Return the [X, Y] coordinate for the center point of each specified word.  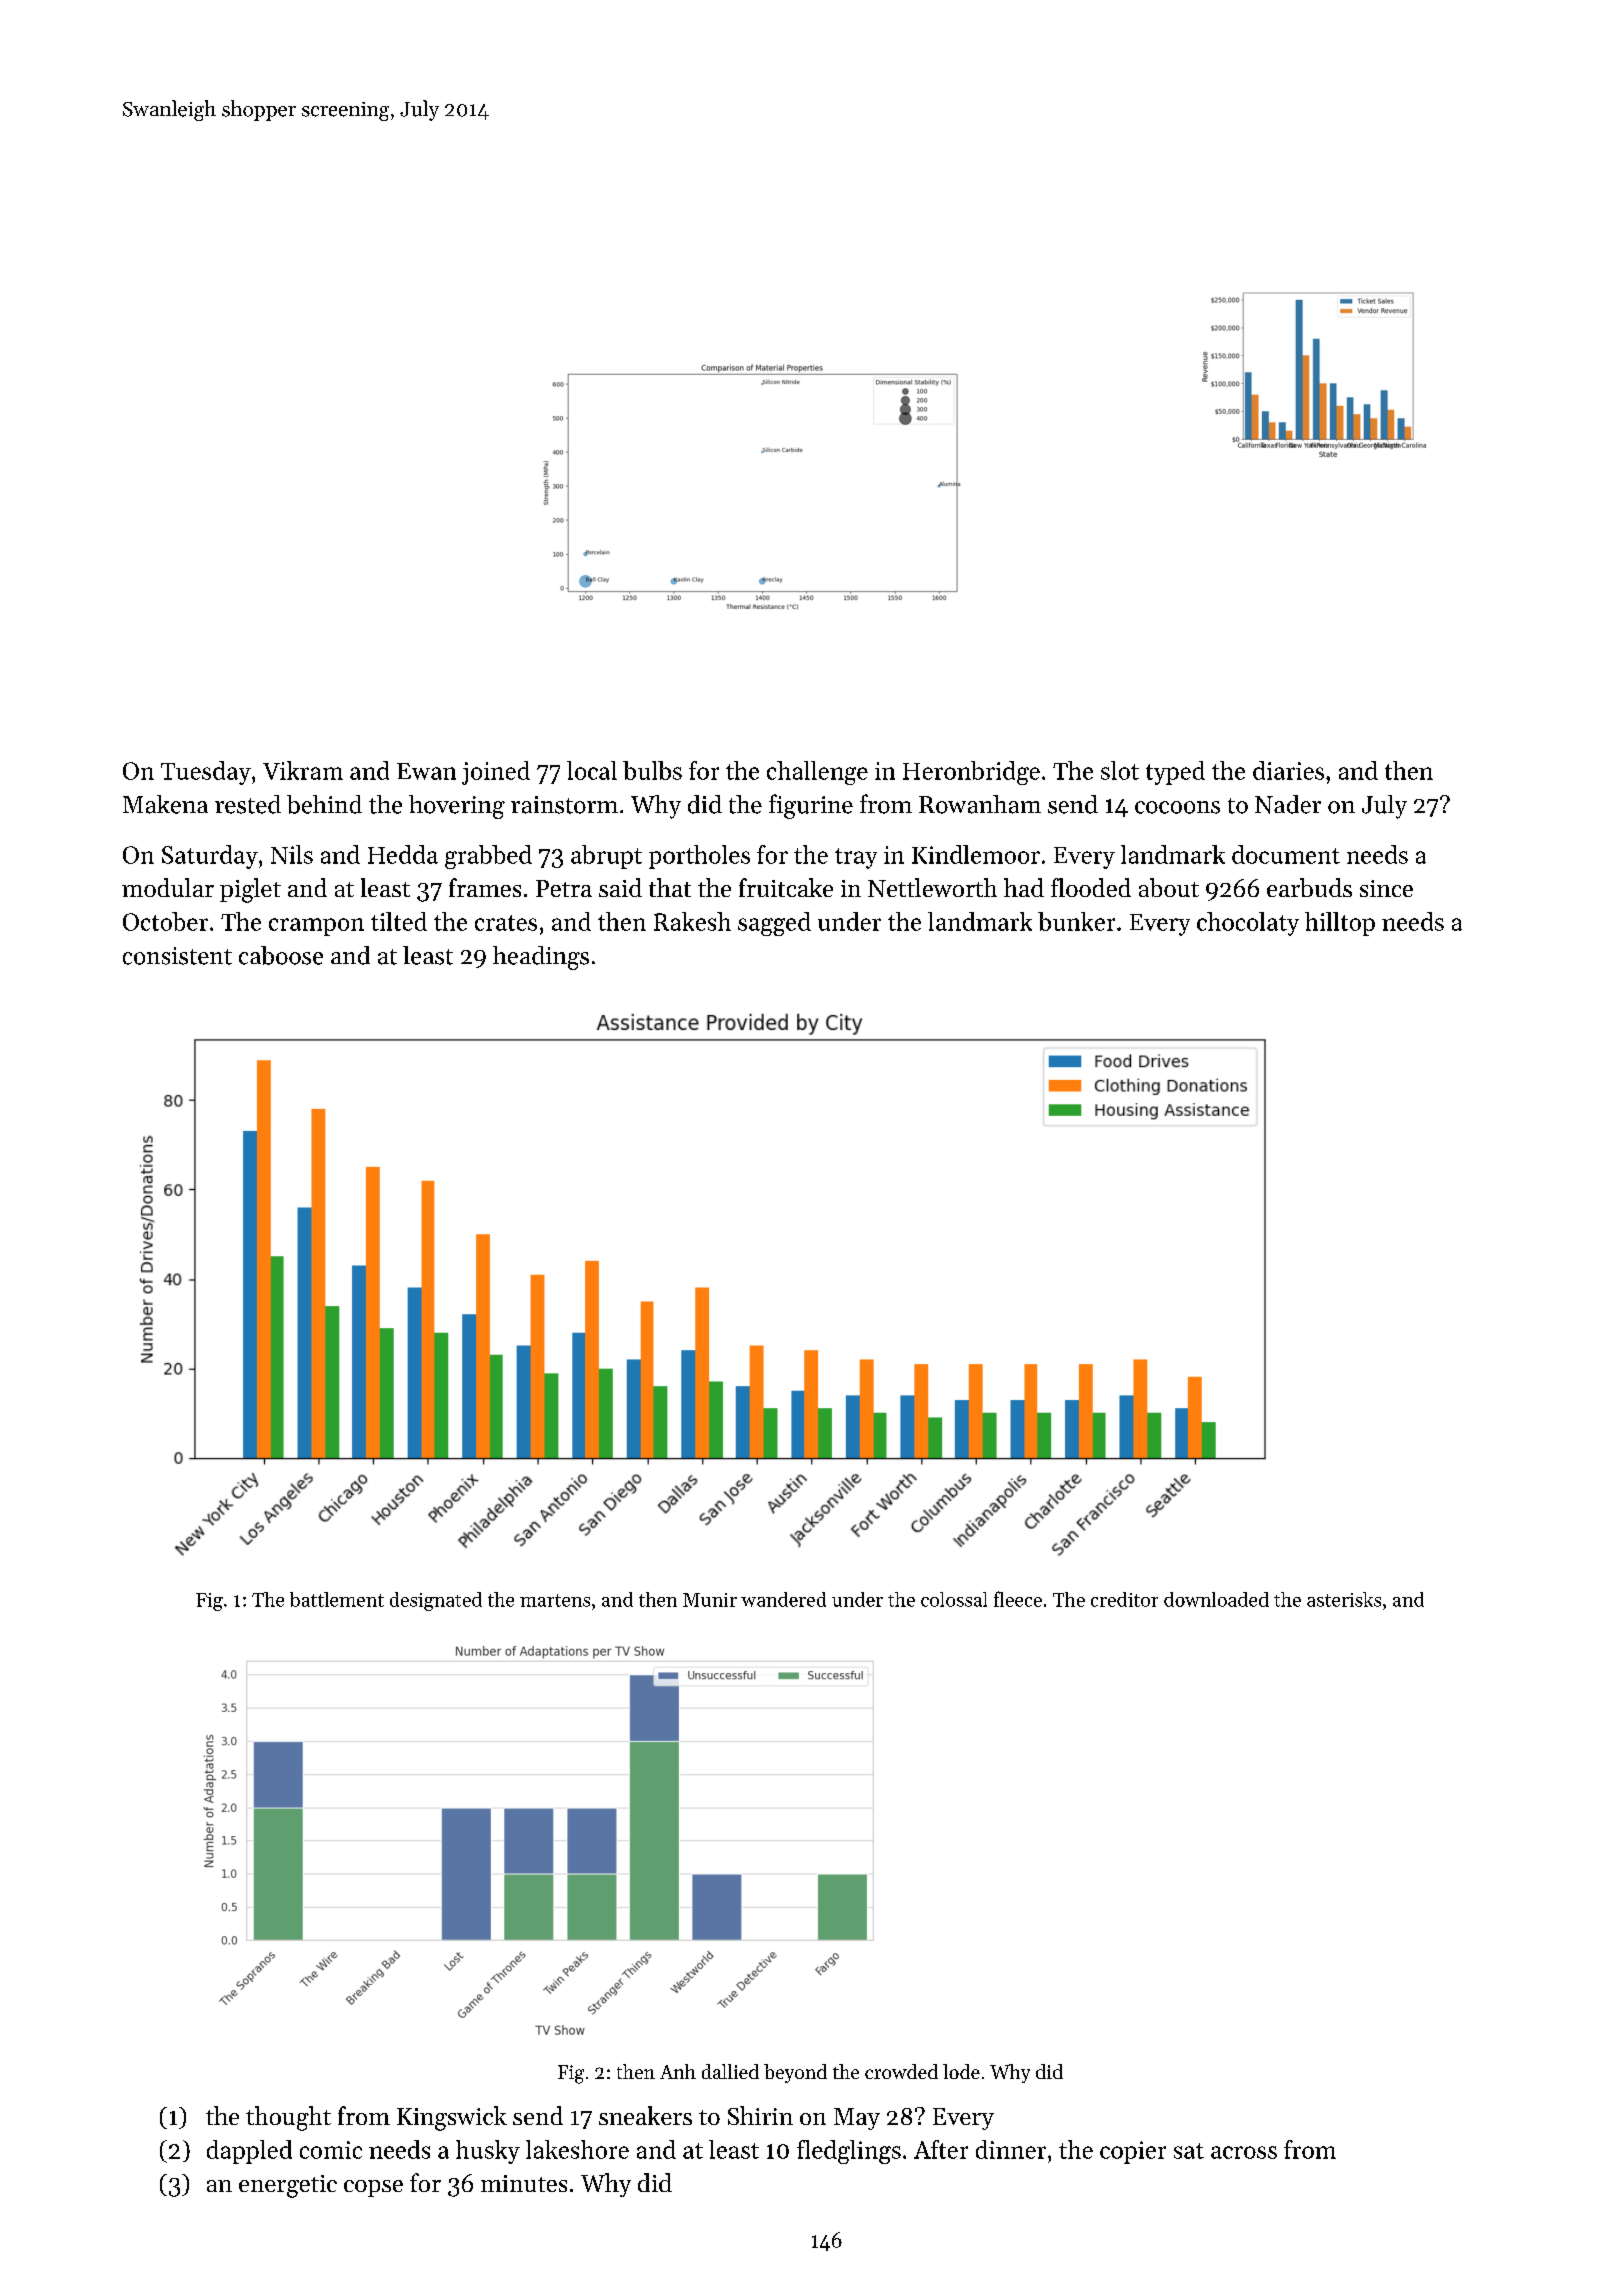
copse [373, 2188]
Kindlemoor [976, 854]
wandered [783, 1599]
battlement [337, 1599]
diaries [1288, 770]
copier [1133, 2152]
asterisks [1344, 1599]
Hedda [403, 854]
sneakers [645, 2115]
